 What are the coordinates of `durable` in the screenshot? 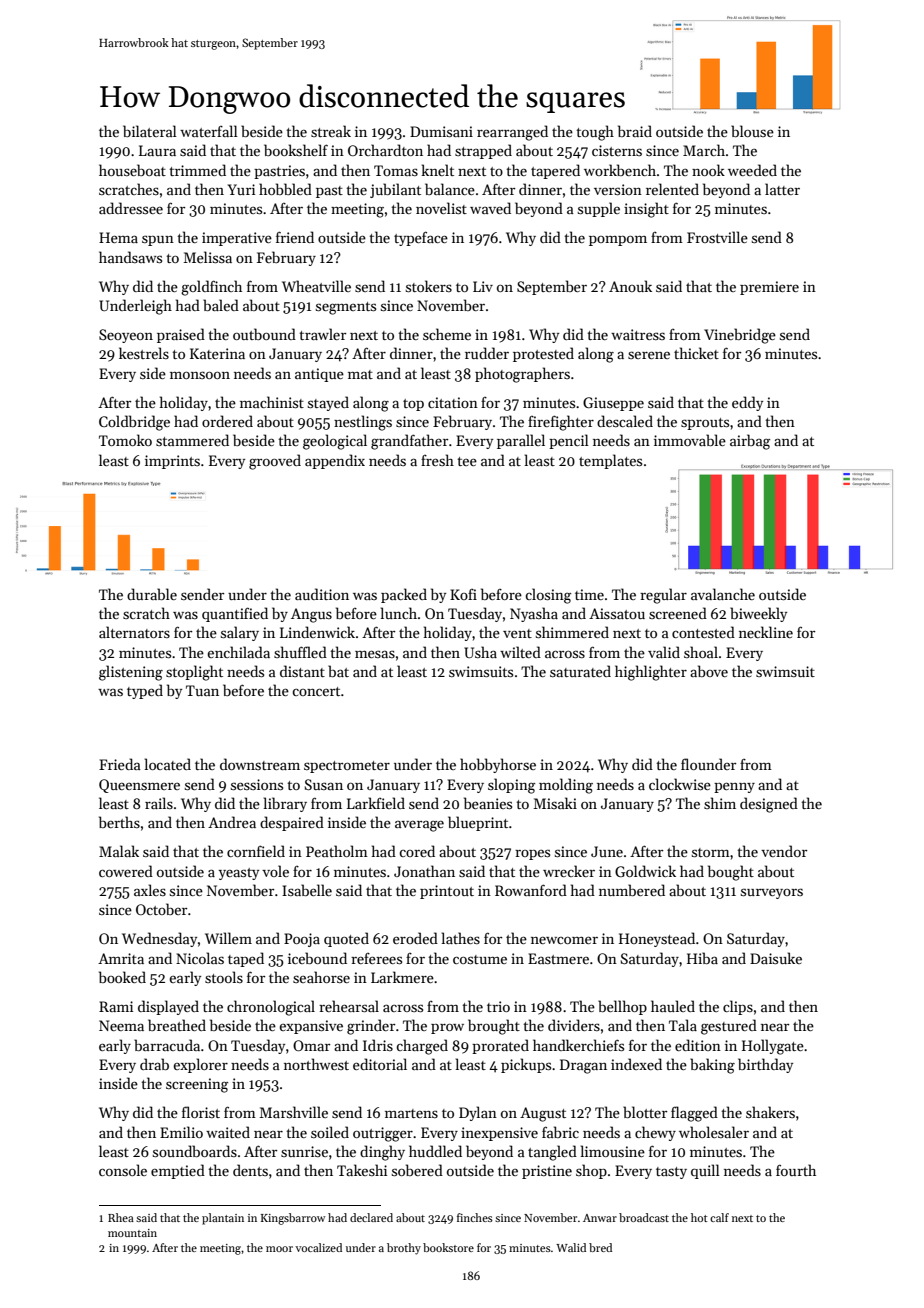 It's located at (152, 594).
